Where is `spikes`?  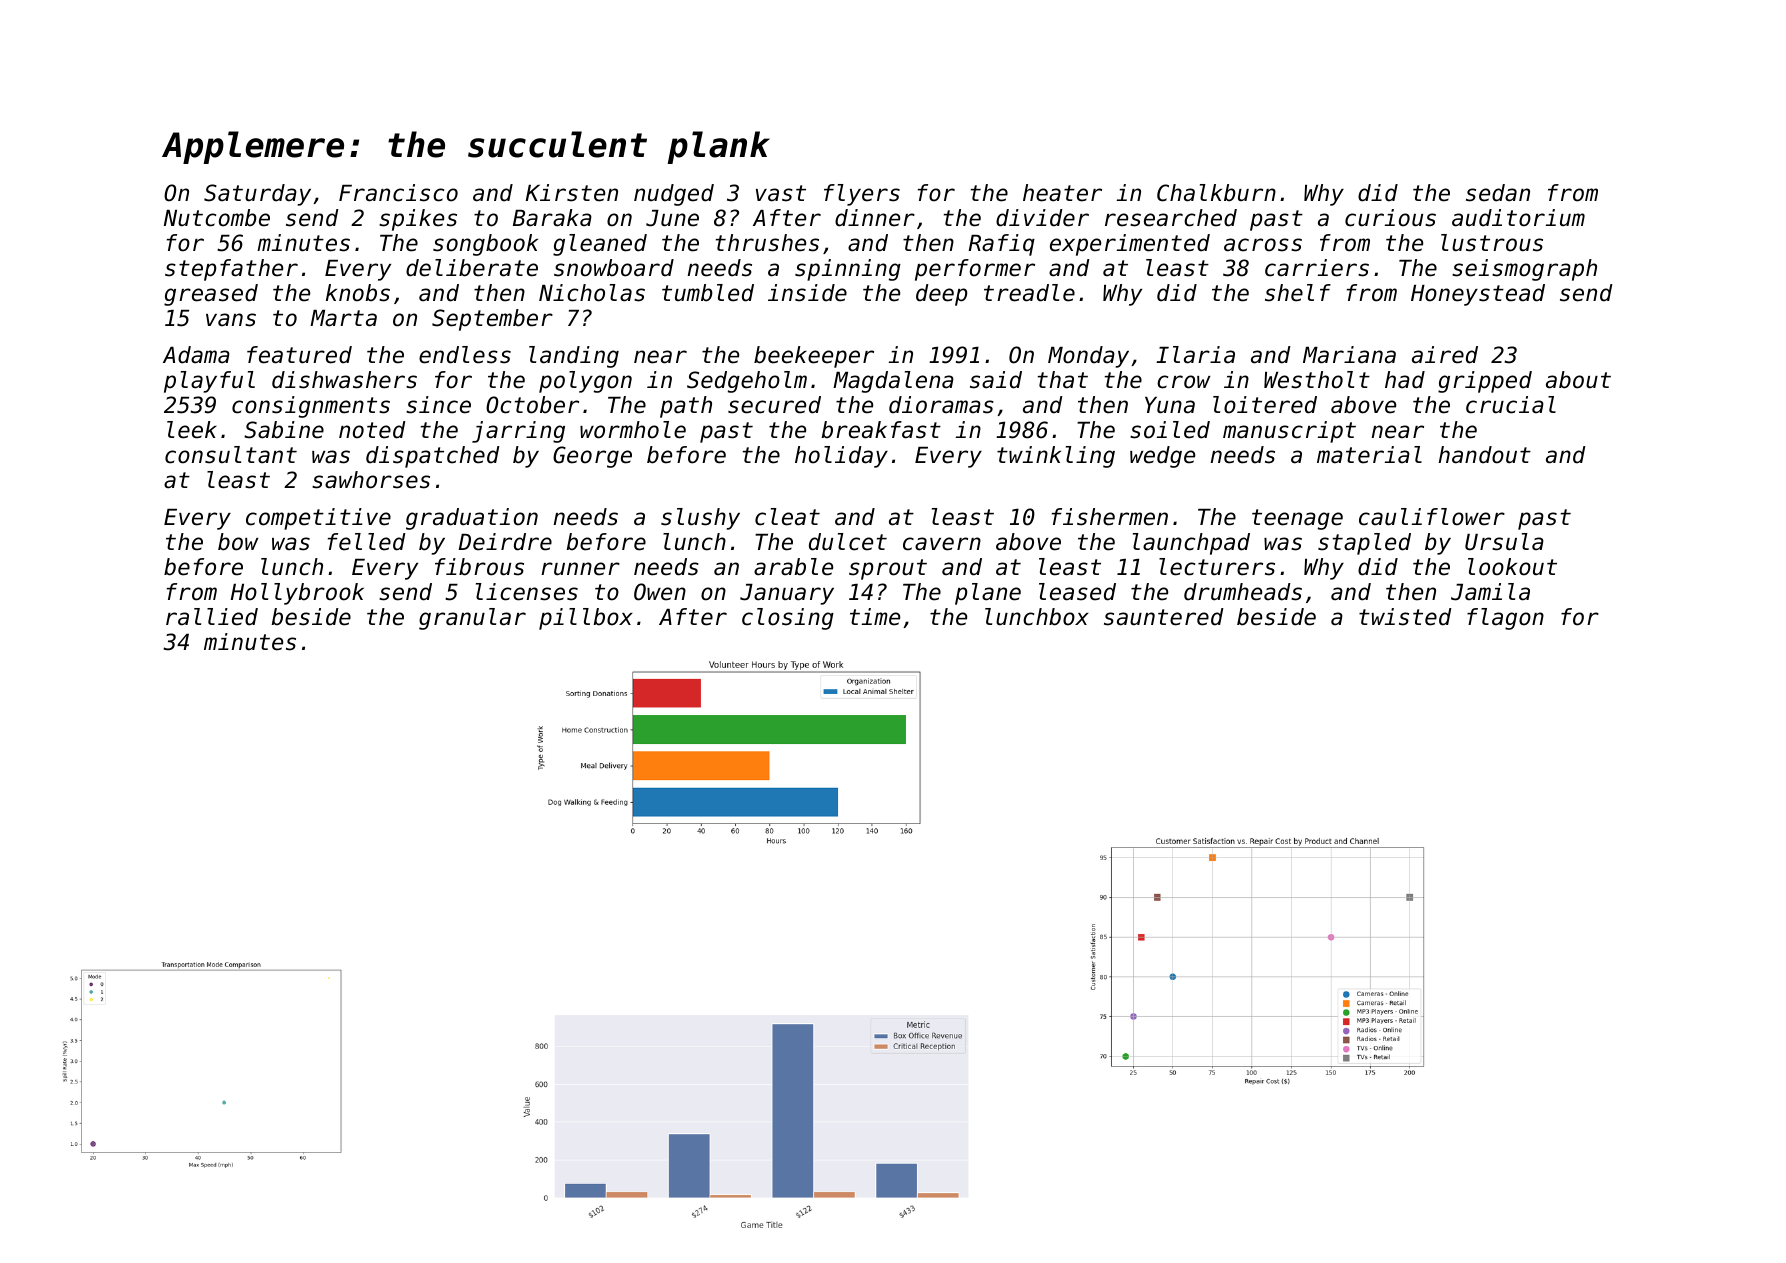
spikes is located at coordinates (418, 220).
